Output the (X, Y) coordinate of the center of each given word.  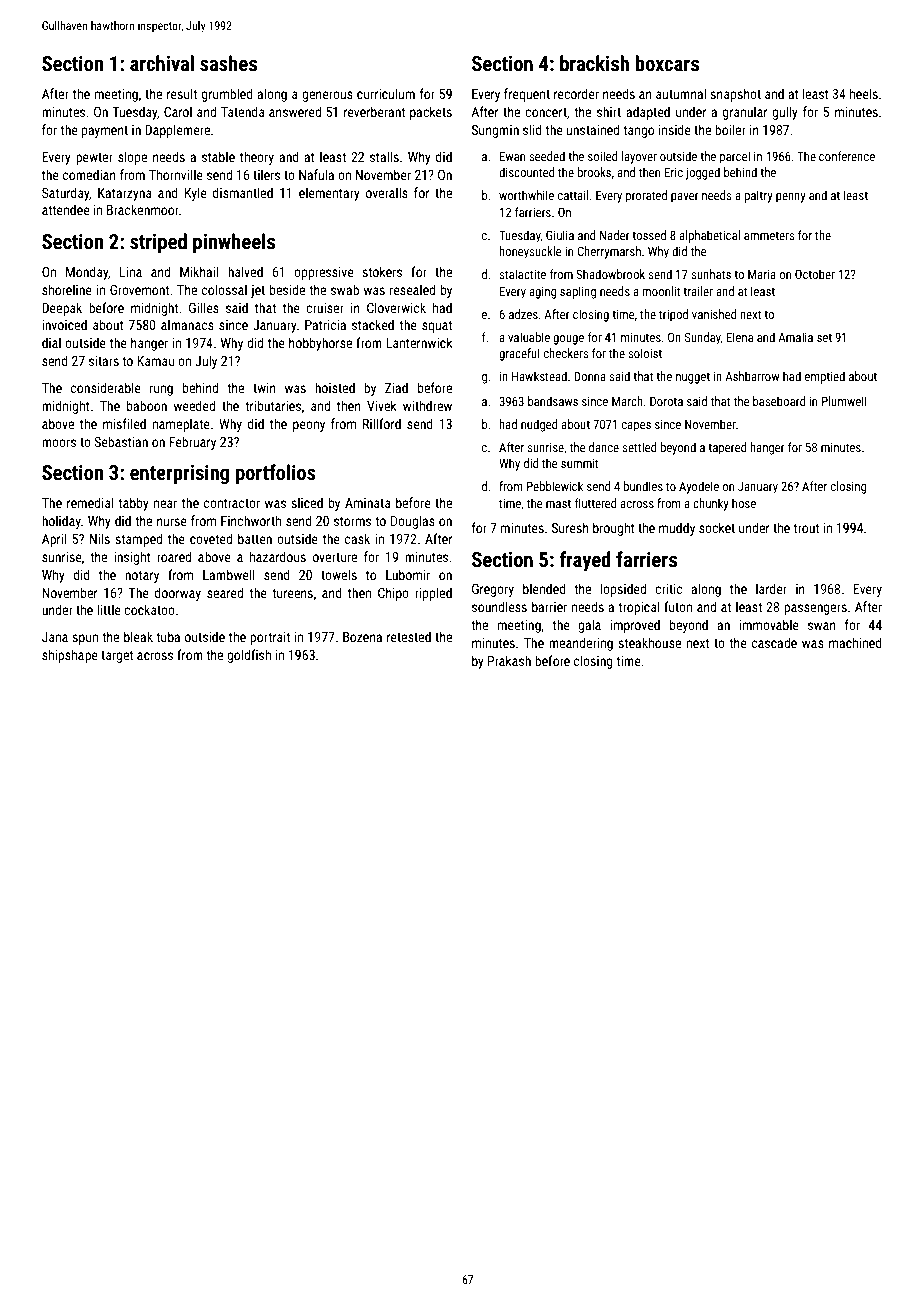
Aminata (368, 503)
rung (161, 390)
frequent (527, 95)
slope (132, 158)
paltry (758, 196)
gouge (568, 340)
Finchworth (251, 520)
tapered (727, 448)
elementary (329, 194)
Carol (178, 111)
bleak (138, 636)
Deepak (62, 309)
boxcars (667, 63)
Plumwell (844, 401)
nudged (539, 425)
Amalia (795, 337)
